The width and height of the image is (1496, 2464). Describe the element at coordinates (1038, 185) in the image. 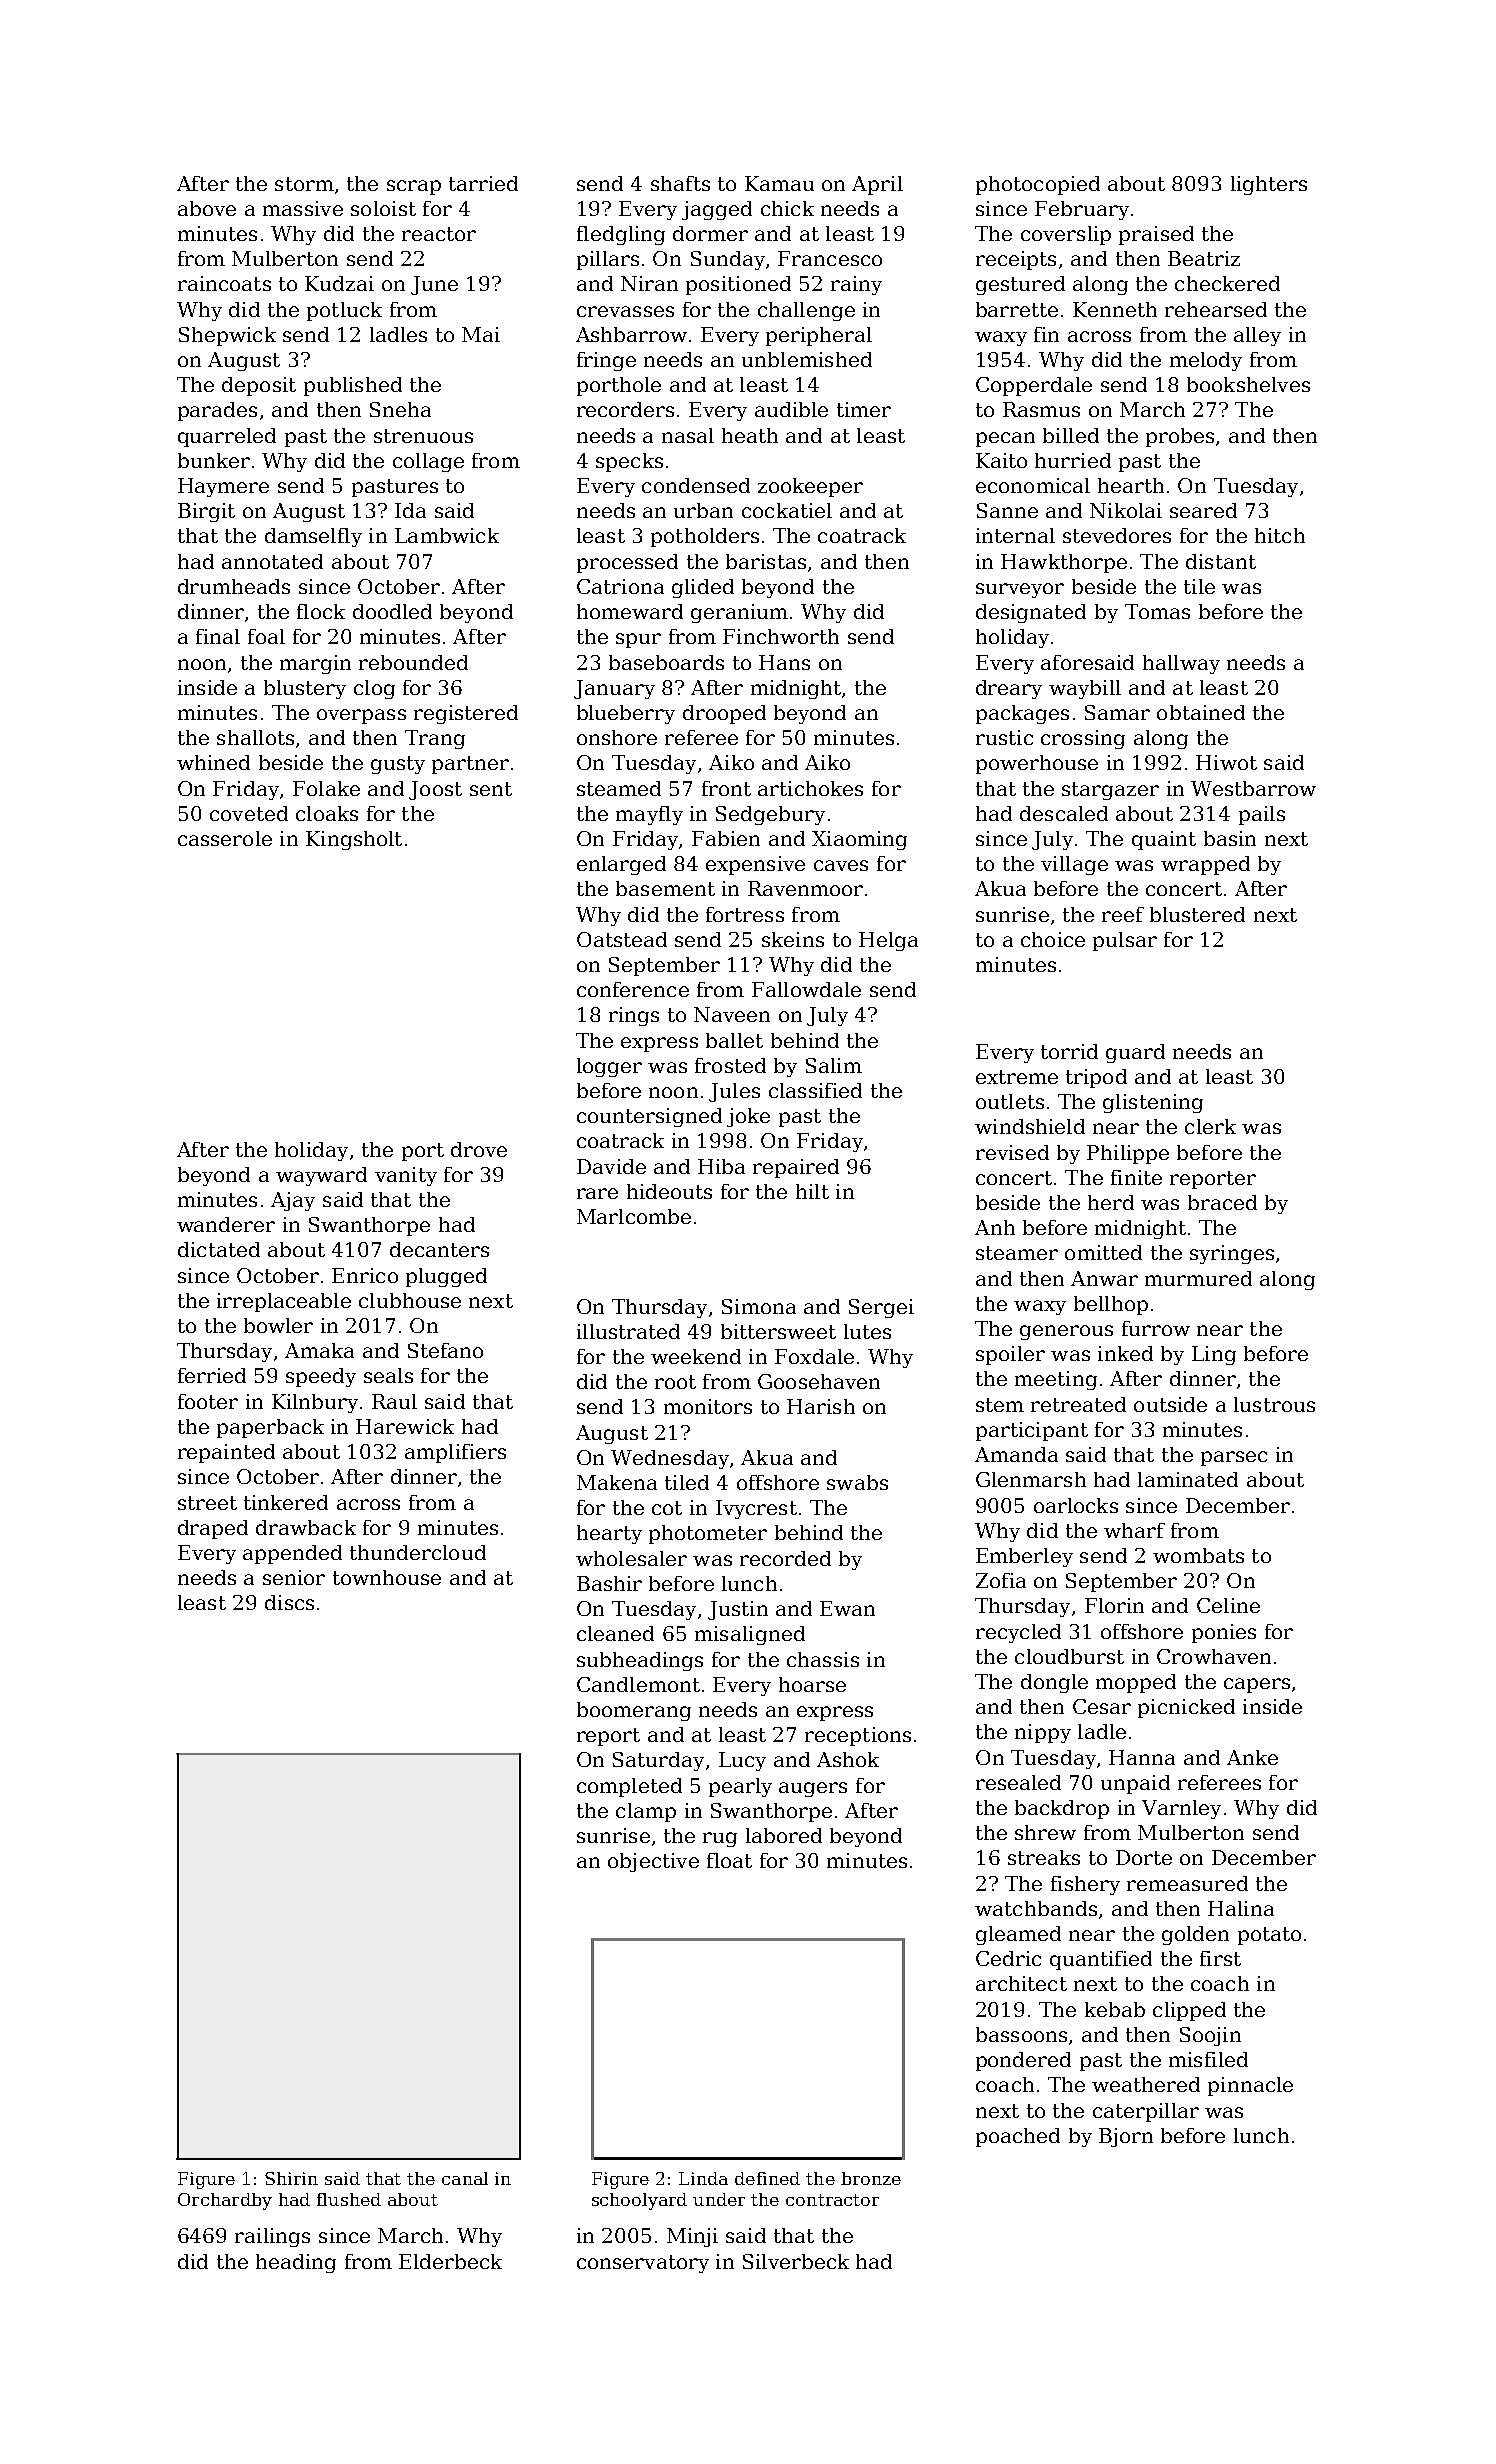

I see `photocopied` at that location.
